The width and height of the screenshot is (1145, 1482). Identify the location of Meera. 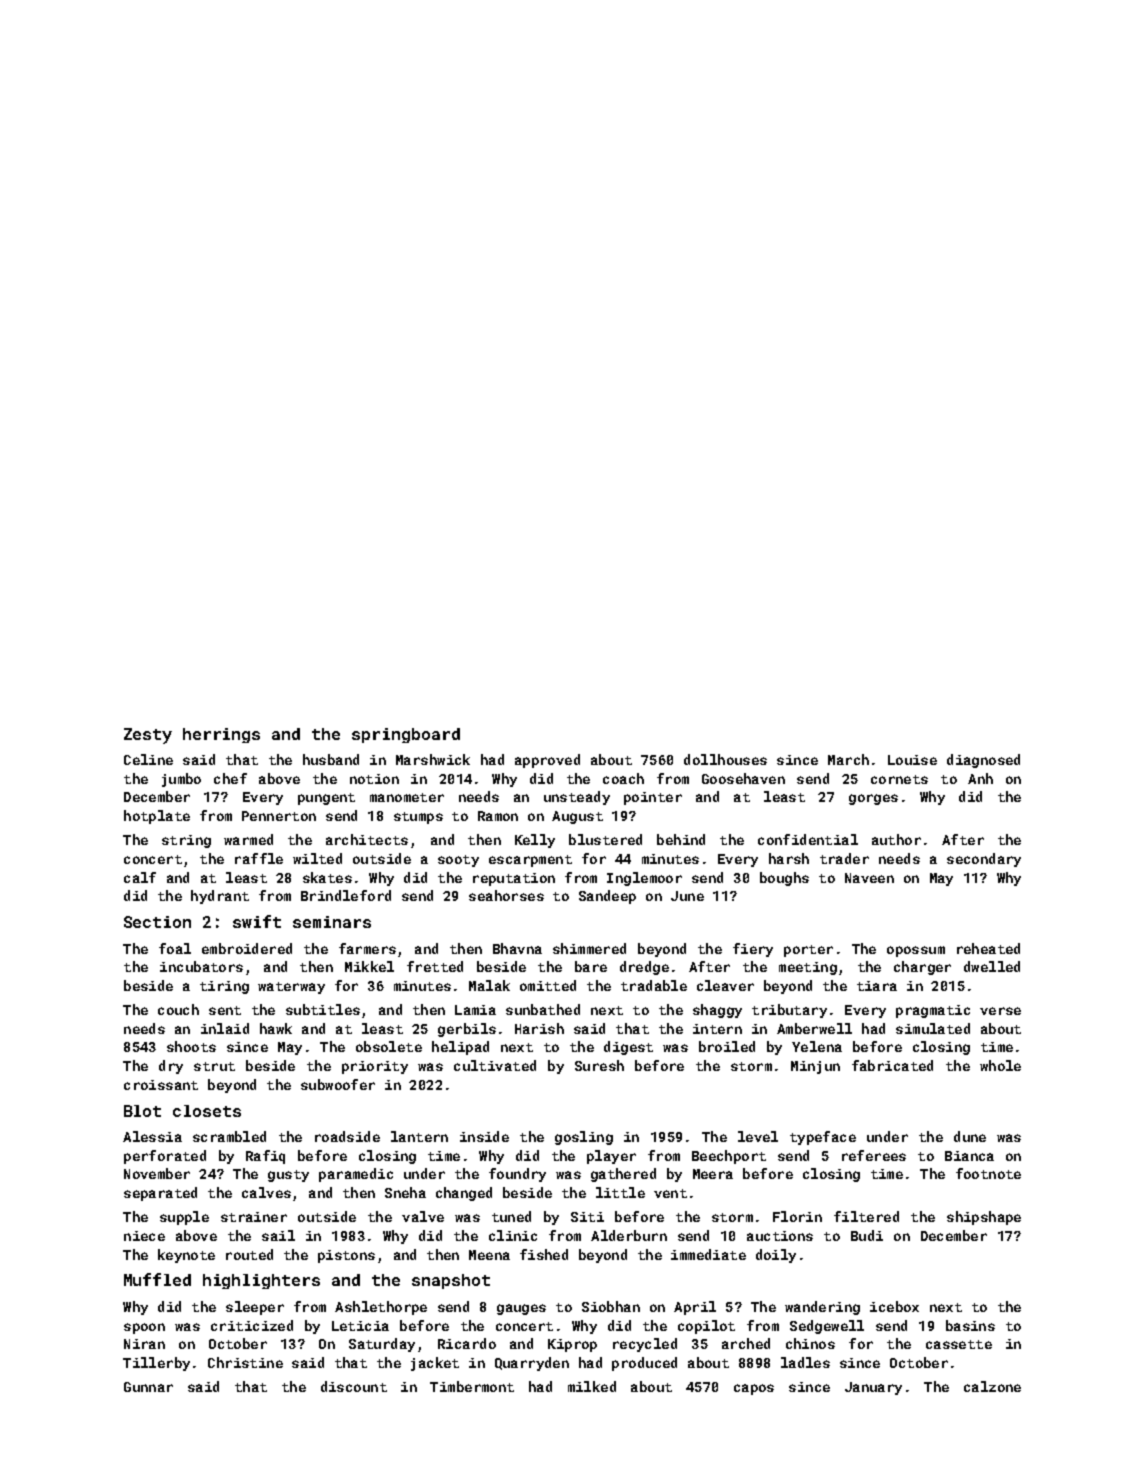
(713, 1174).
